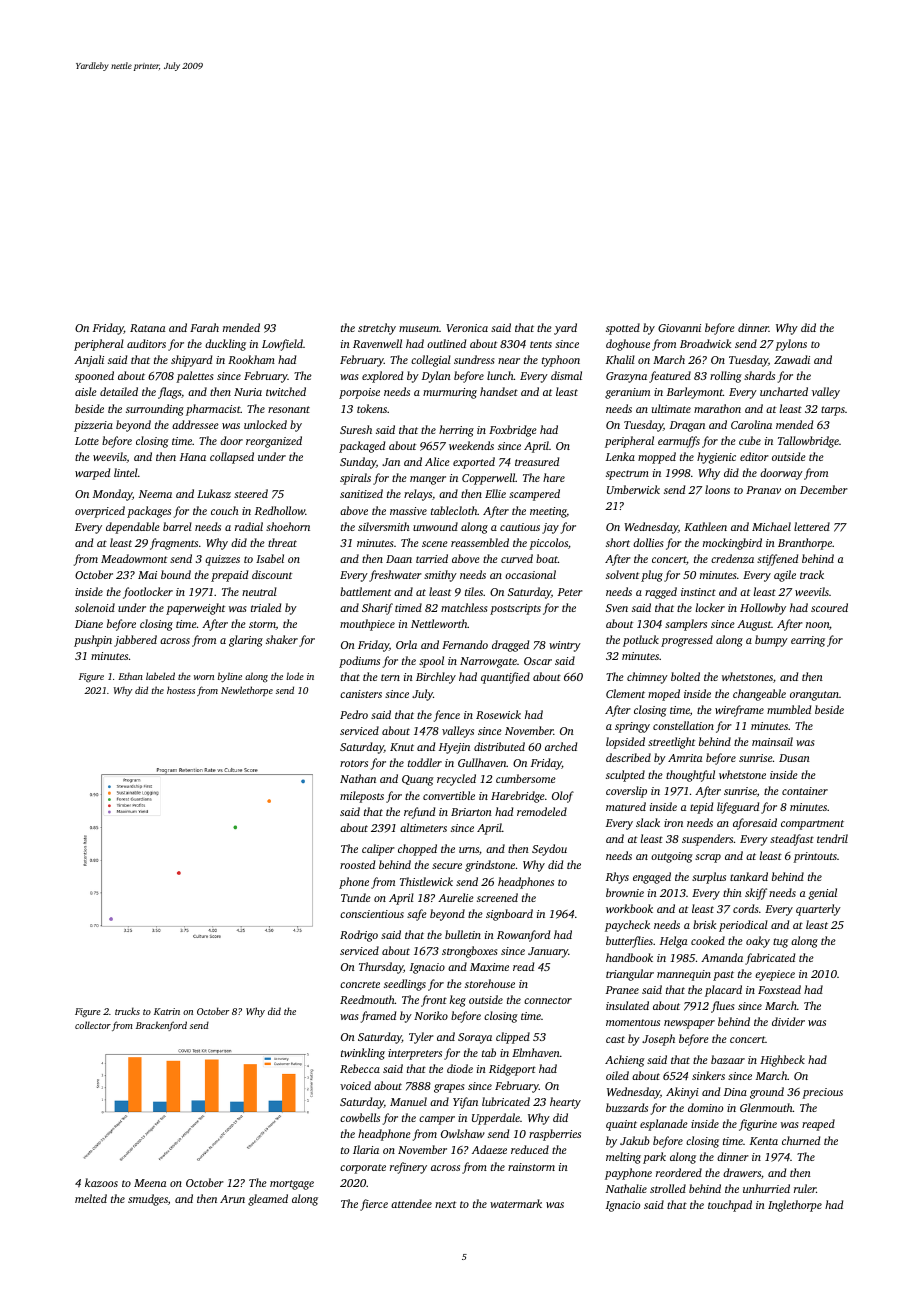  Describe the element at coordinates (372, 408) in the screenshot. I see `tokens` at that location.
